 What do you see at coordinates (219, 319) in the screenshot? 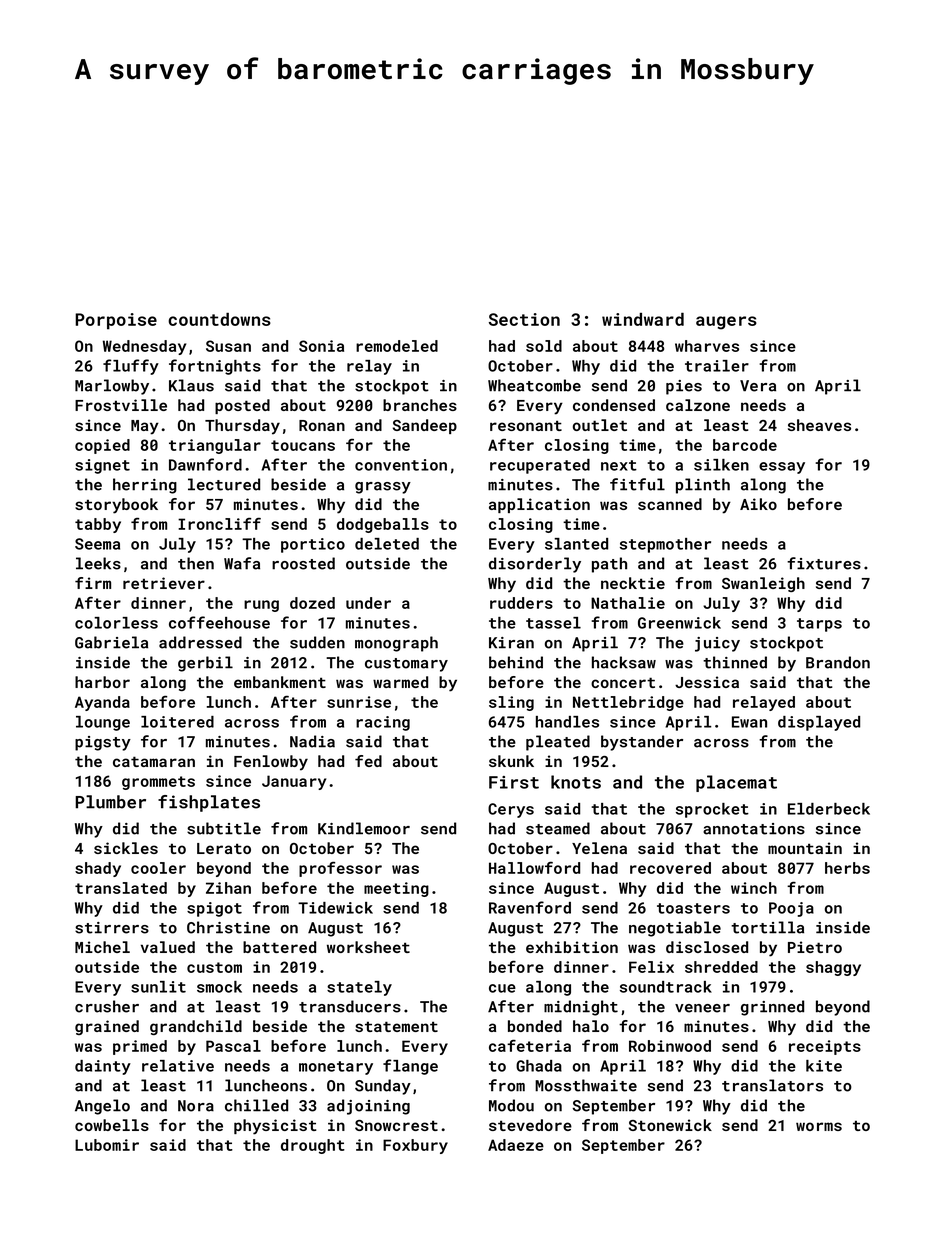
I see `countdowns` at bounding box center [219, 319].
